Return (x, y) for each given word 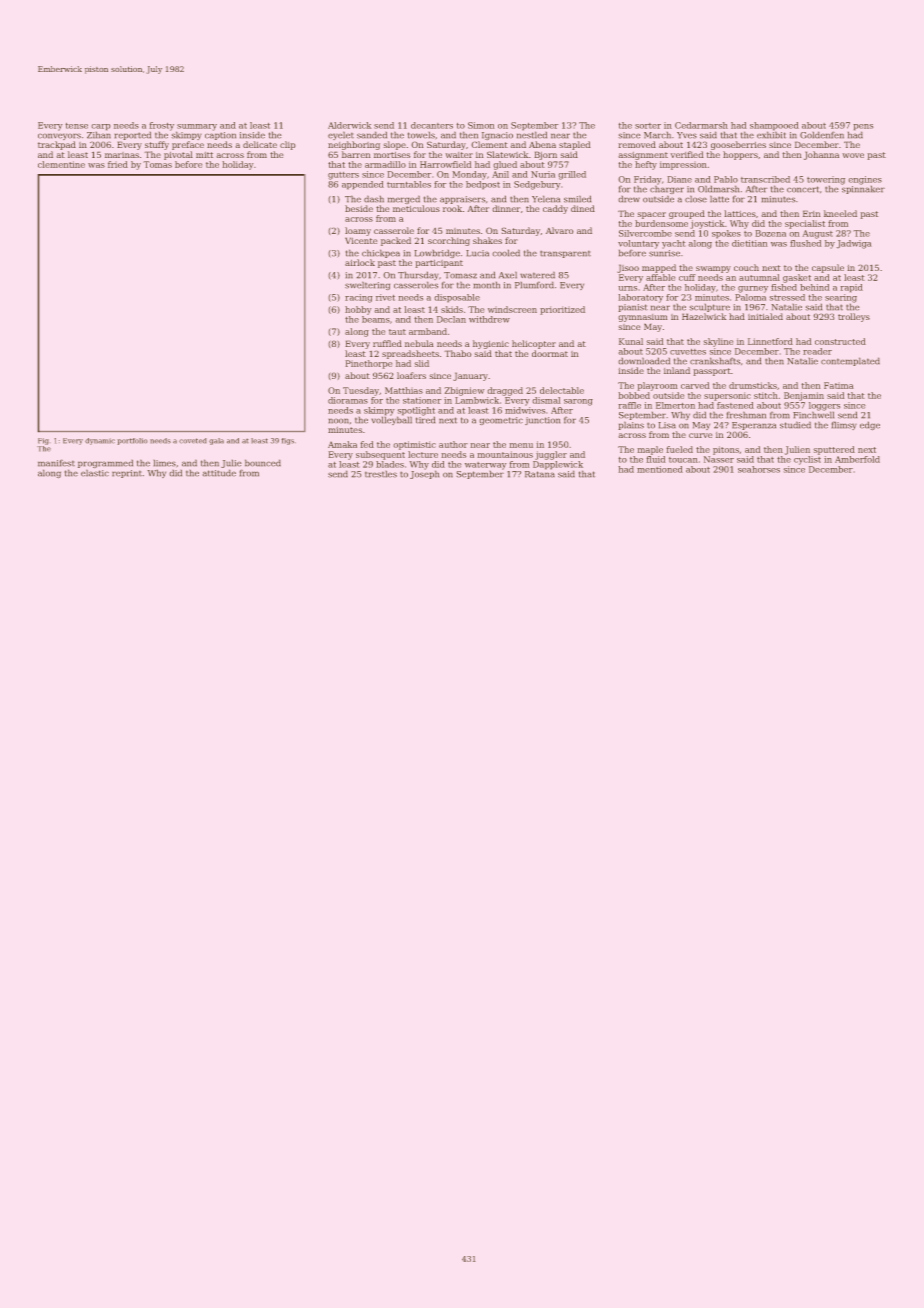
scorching (449, 241)
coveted (193, 441)
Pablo (726, 179)
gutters (343, 176)
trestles (381, 474)
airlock (360, 262)
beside (359, 208)
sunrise (664, 253)
